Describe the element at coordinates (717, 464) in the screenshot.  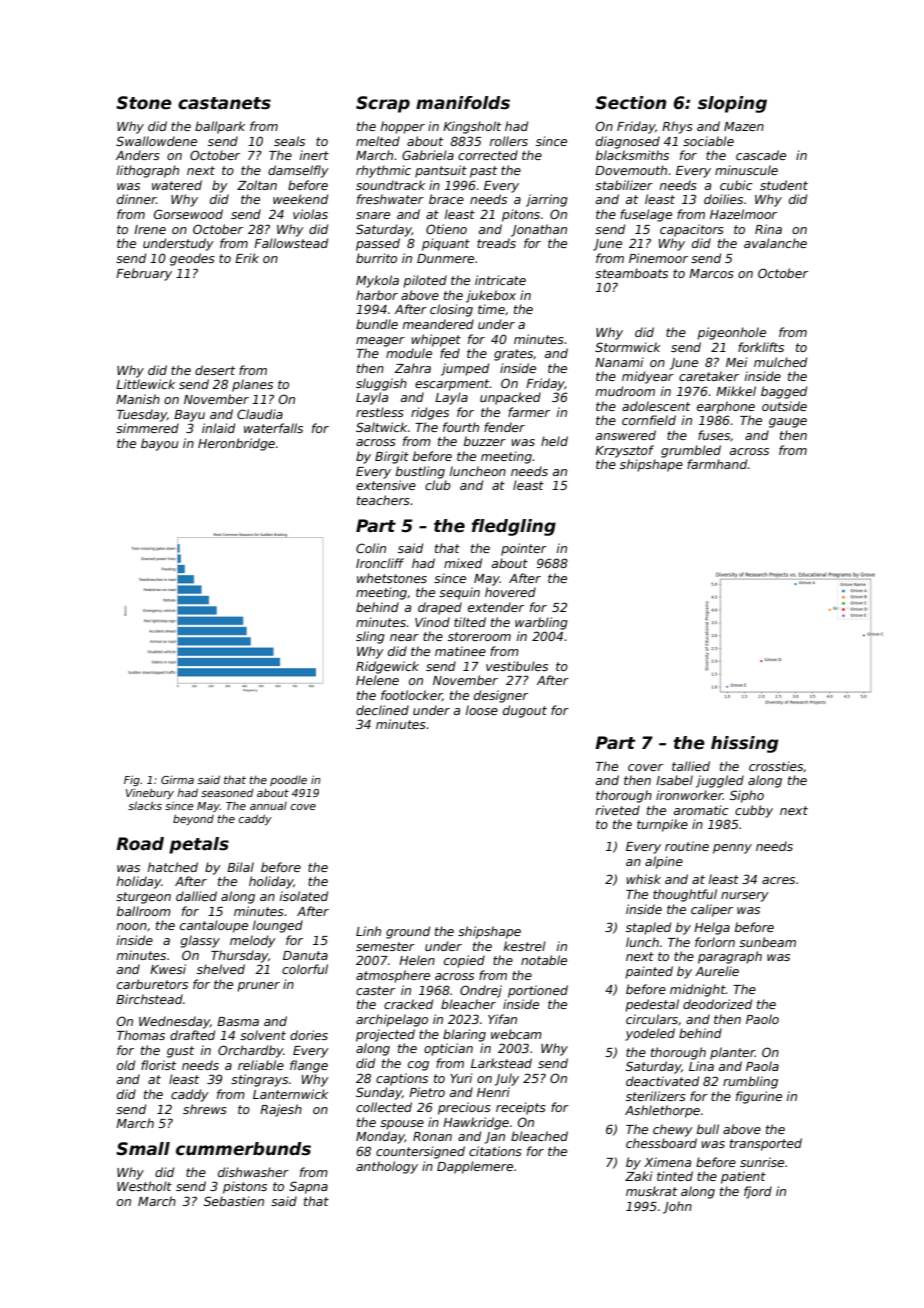
I see `farmhand` at that location.
